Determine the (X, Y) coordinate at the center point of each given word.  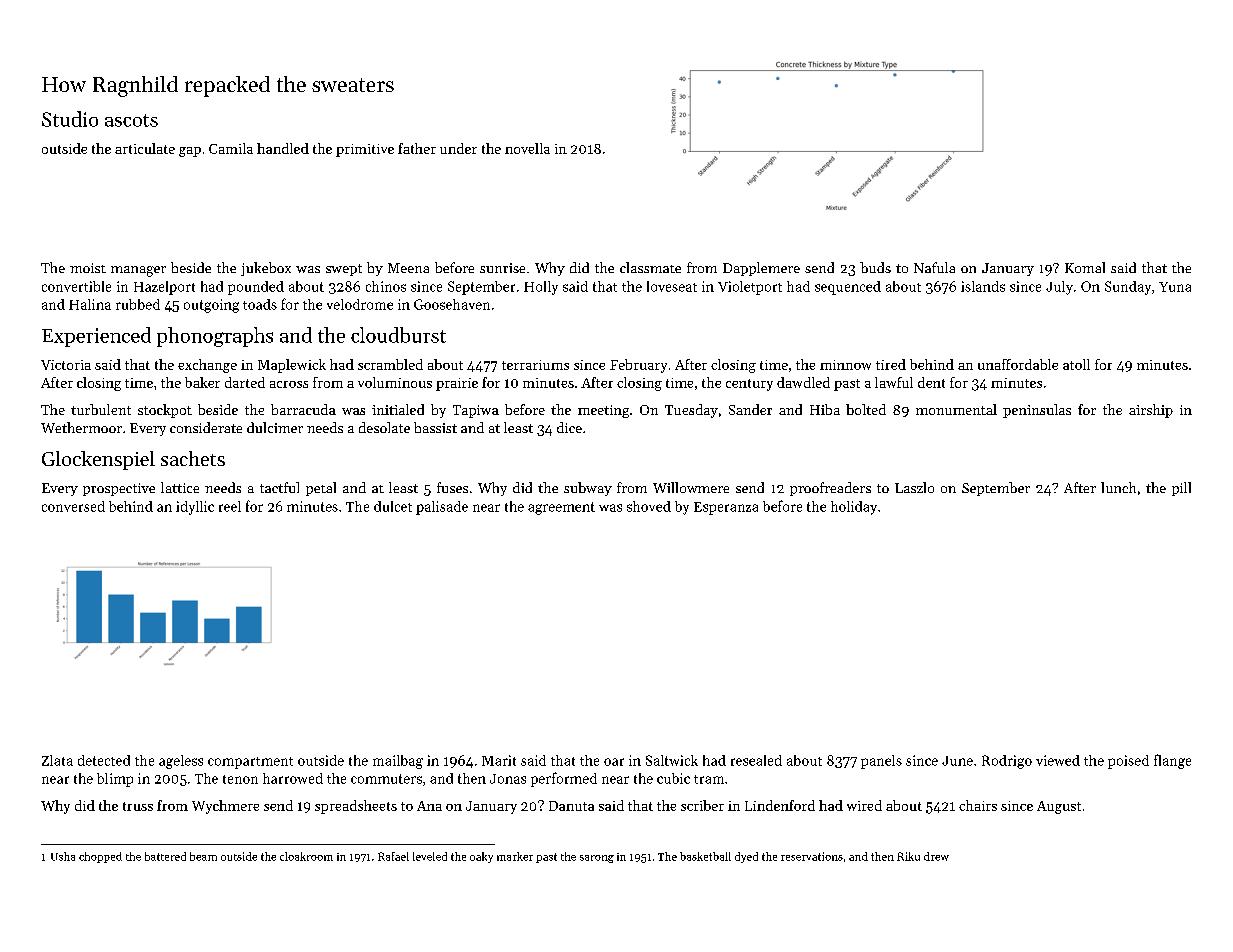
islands (983, 286)
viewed (1058, 760)
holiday (854, 508)
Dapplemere (761, 269)
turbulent (101, 409)
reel (230, 506)
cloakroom (306, 856)
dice (569, 427)
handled (283, 148)
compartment (250, 763)
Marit (499, 760)
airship (1151, 411)
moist (88, 268)
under (458, 148)
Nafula (934, 267)
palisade (442, 508)
